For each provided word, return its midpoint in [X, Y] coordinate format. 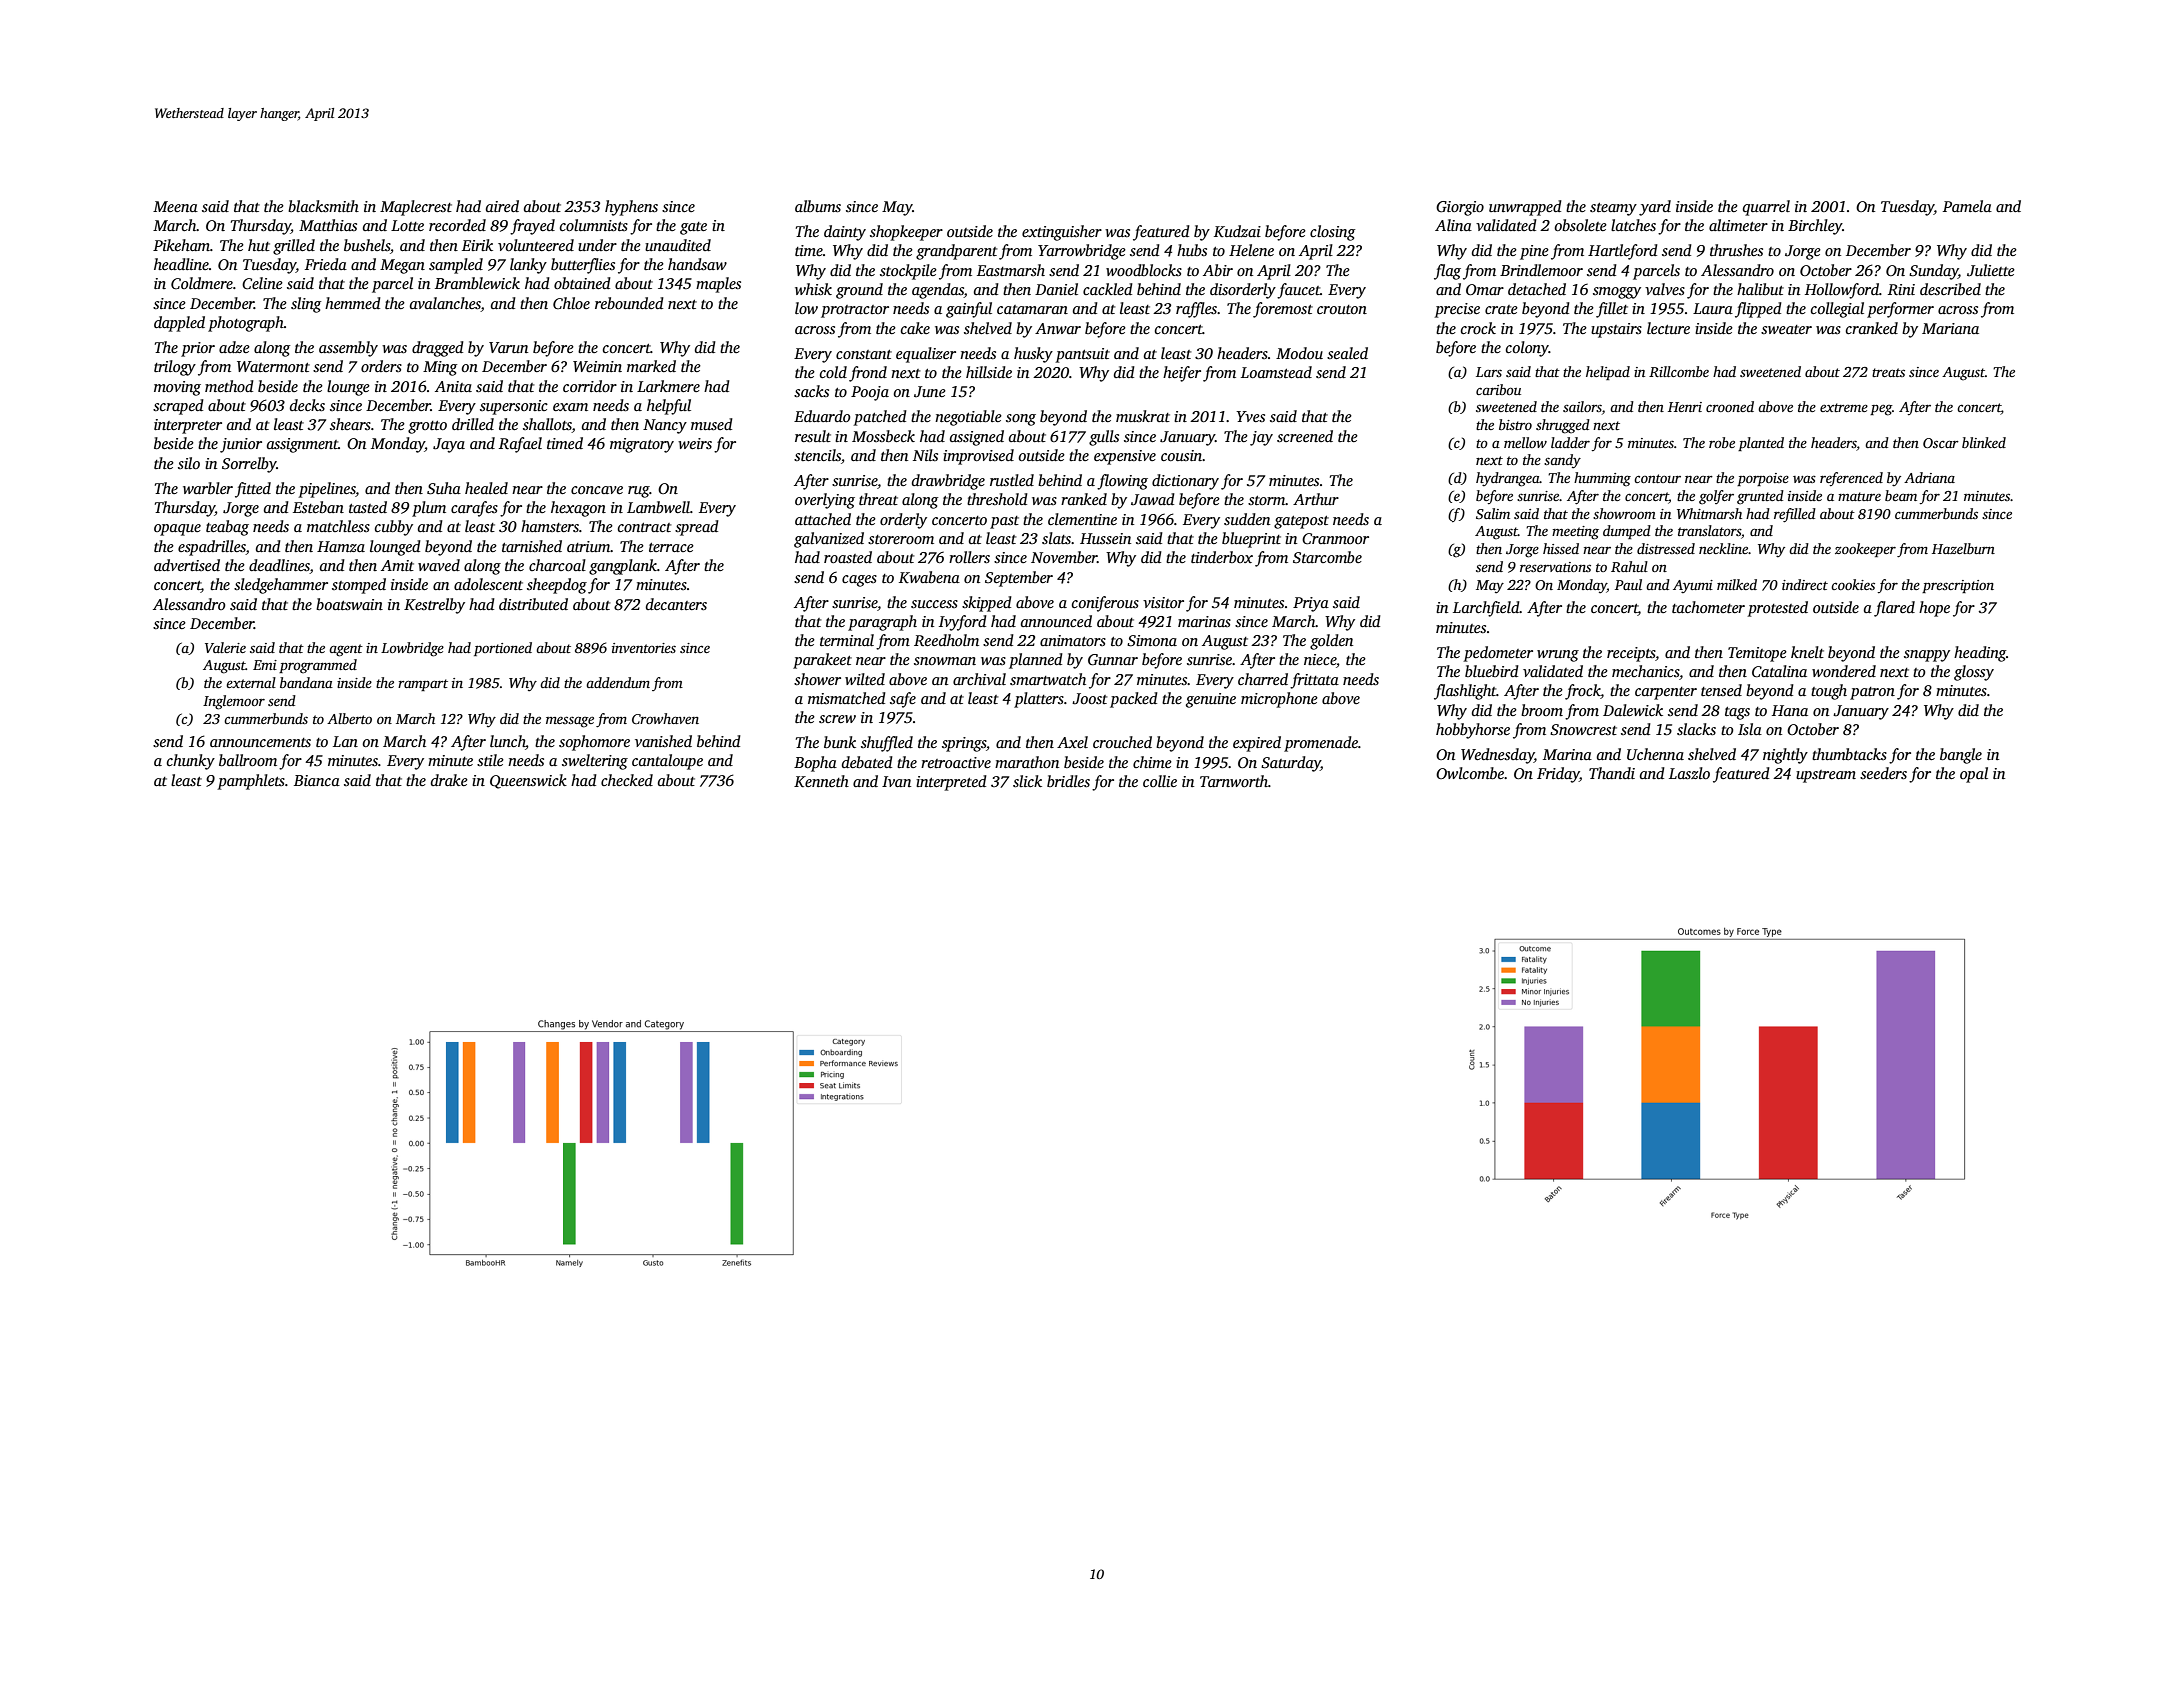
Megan [402, 266]
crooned [1730, 406]
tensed [1721, 690]
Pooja [870, 393]
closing [1332, 233]
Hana [1790, 710]
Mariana [1950, 328]
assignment [303, 445]
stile [490, 760]
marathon [1027, 762]
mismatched [847, 698]
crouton [1342, 309]
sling [306, 305]
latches [1633, 225]
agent [346, 650]
